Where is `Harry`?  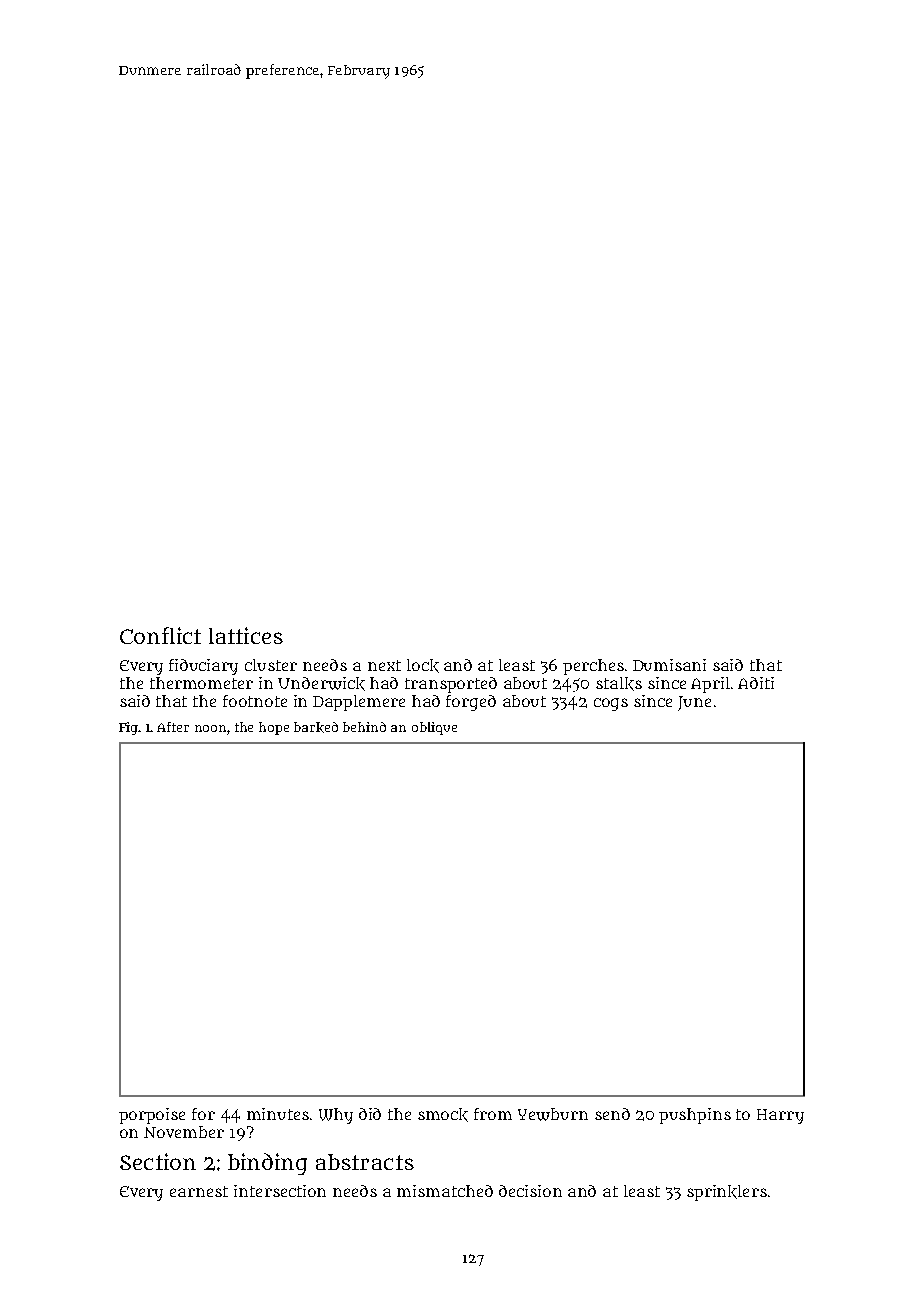
Harry is located at coordinates (780, 1116).
